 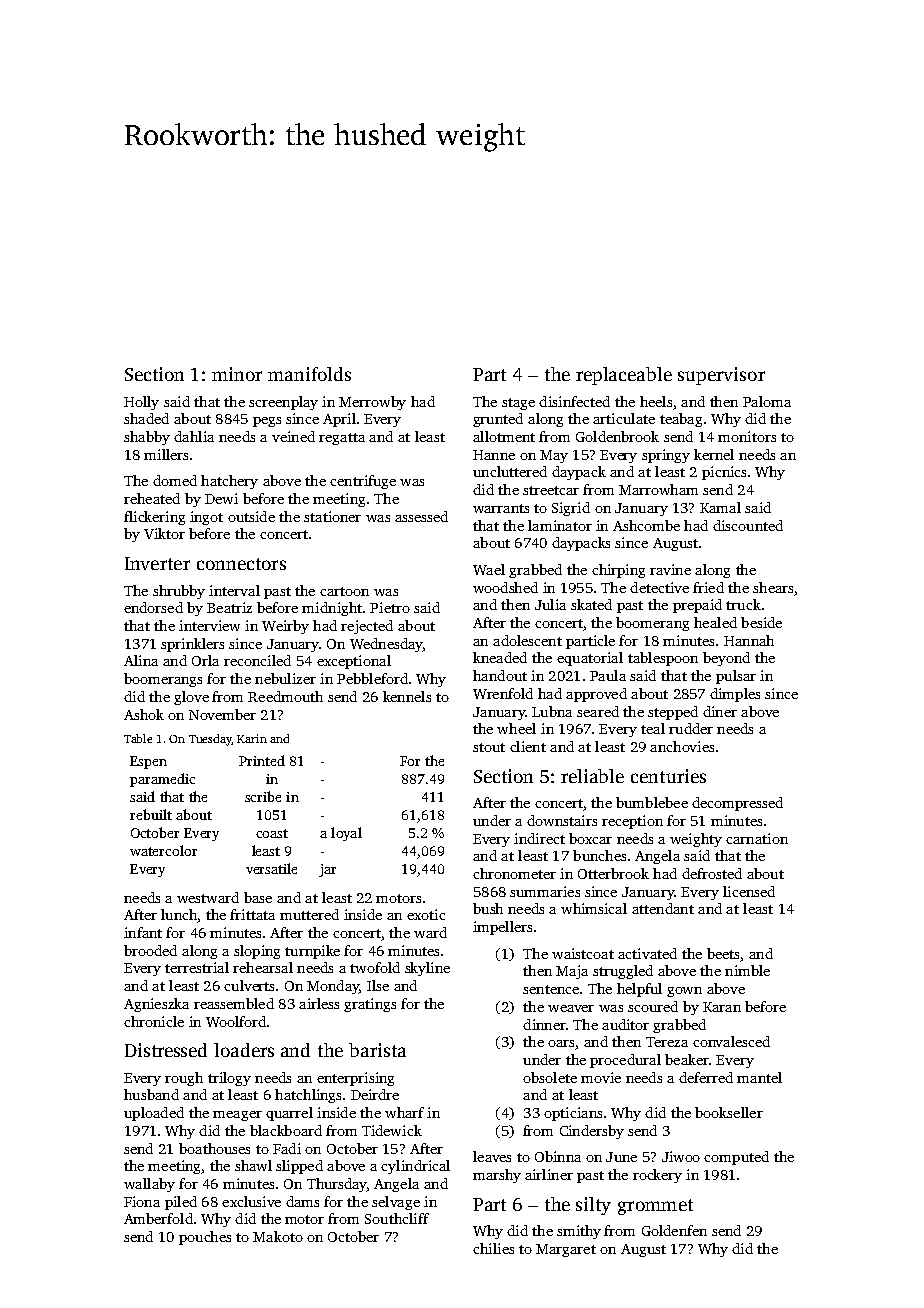 I want to click on ravine, so click(x=670, y=569).
